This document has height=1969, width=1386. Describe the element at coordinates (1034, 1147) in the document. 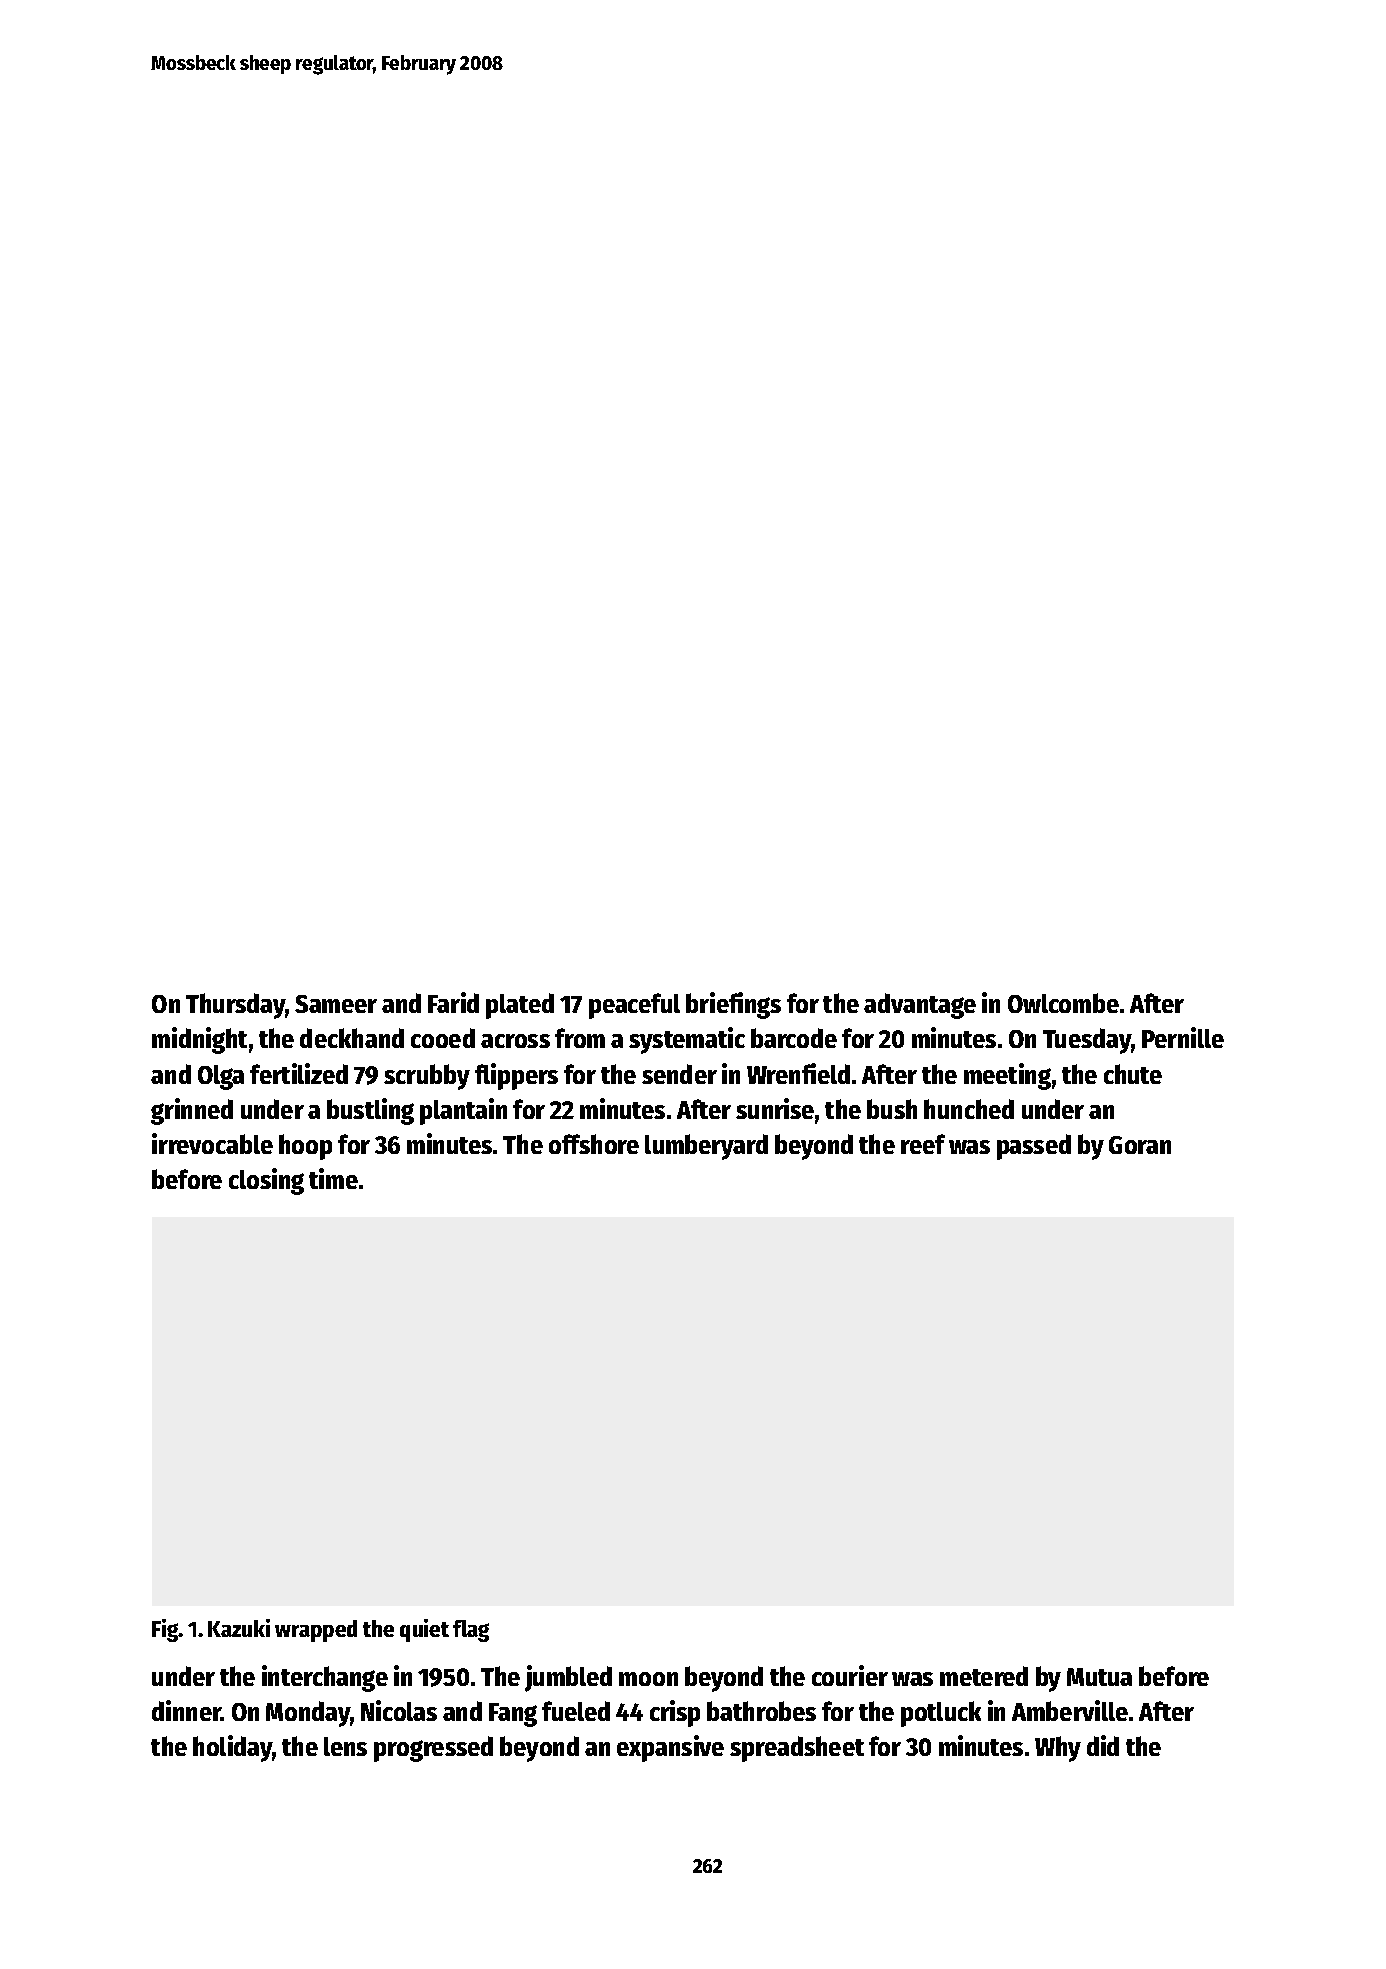

I see `passed` at that location.
